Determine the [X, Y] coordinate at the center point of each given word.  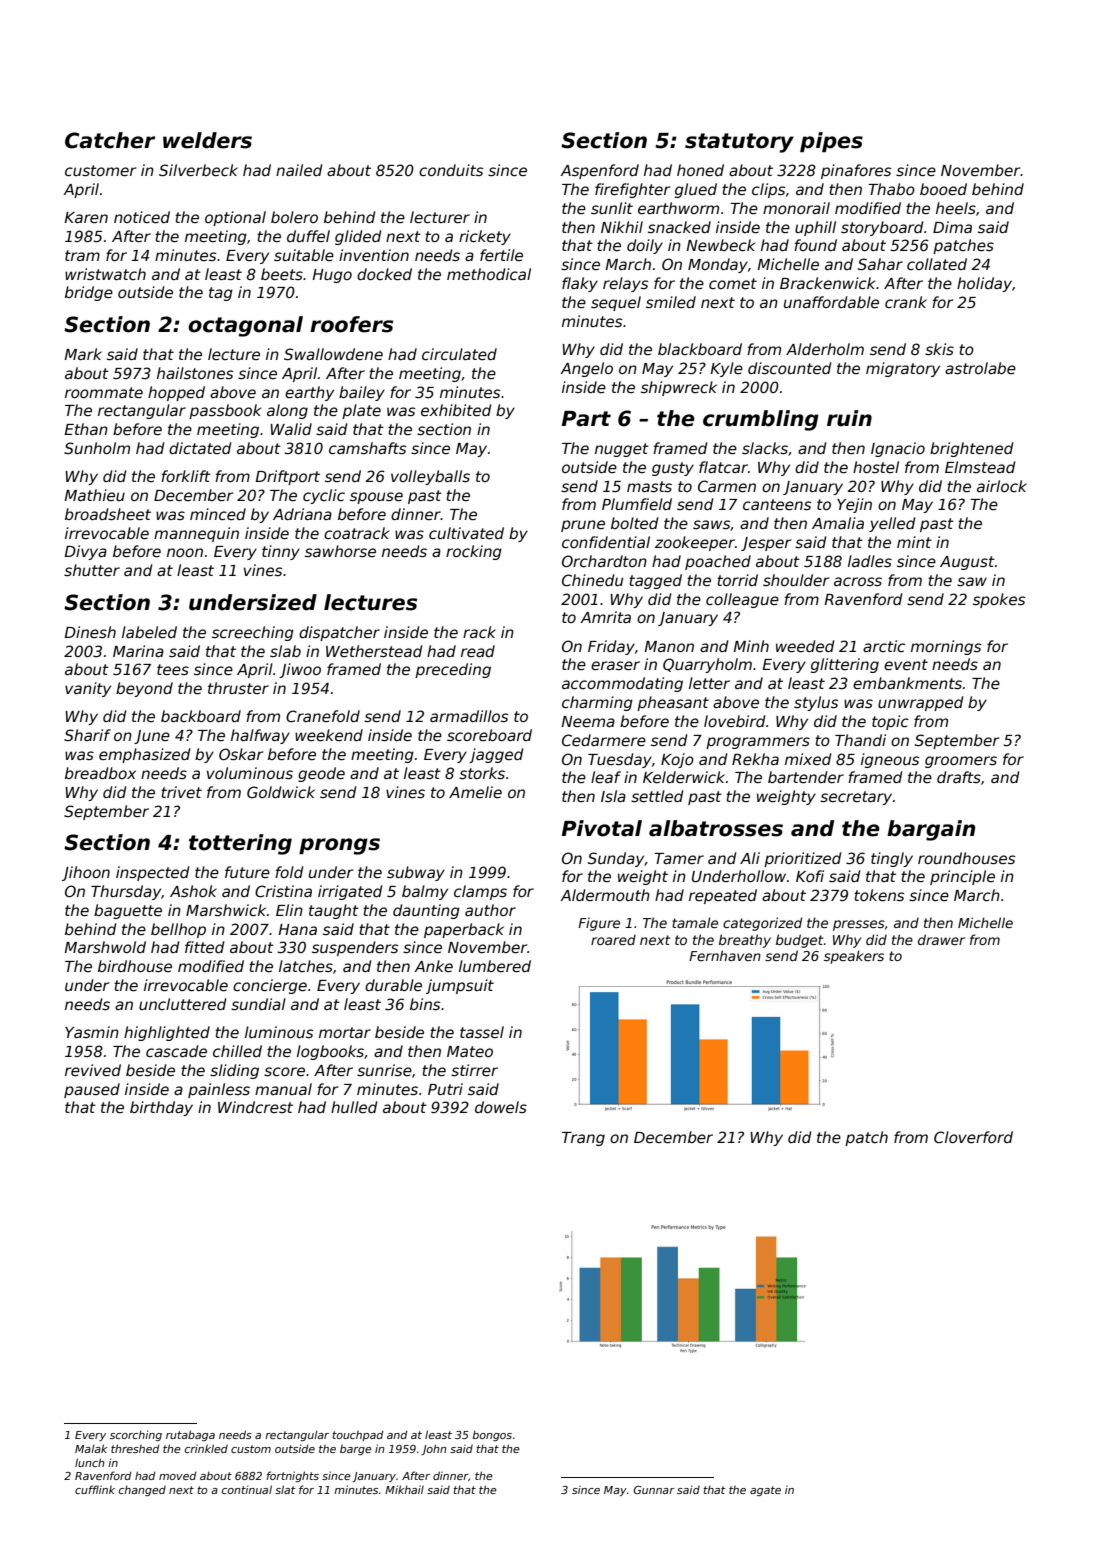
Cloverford [973, 1137]
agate [765, 1491]
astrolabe [980, 368]
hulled [354, 1107]
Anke [433, 966]
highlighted [167, 1033]
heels [956, 208]
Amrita [605, 617]
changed [142, 1490]
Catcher [110, 140]
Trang [583, 1139]
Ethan [86, 429]
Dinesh [90, 632]
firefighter [632, 190]
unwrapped [921, 703]
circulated [459, 354]
